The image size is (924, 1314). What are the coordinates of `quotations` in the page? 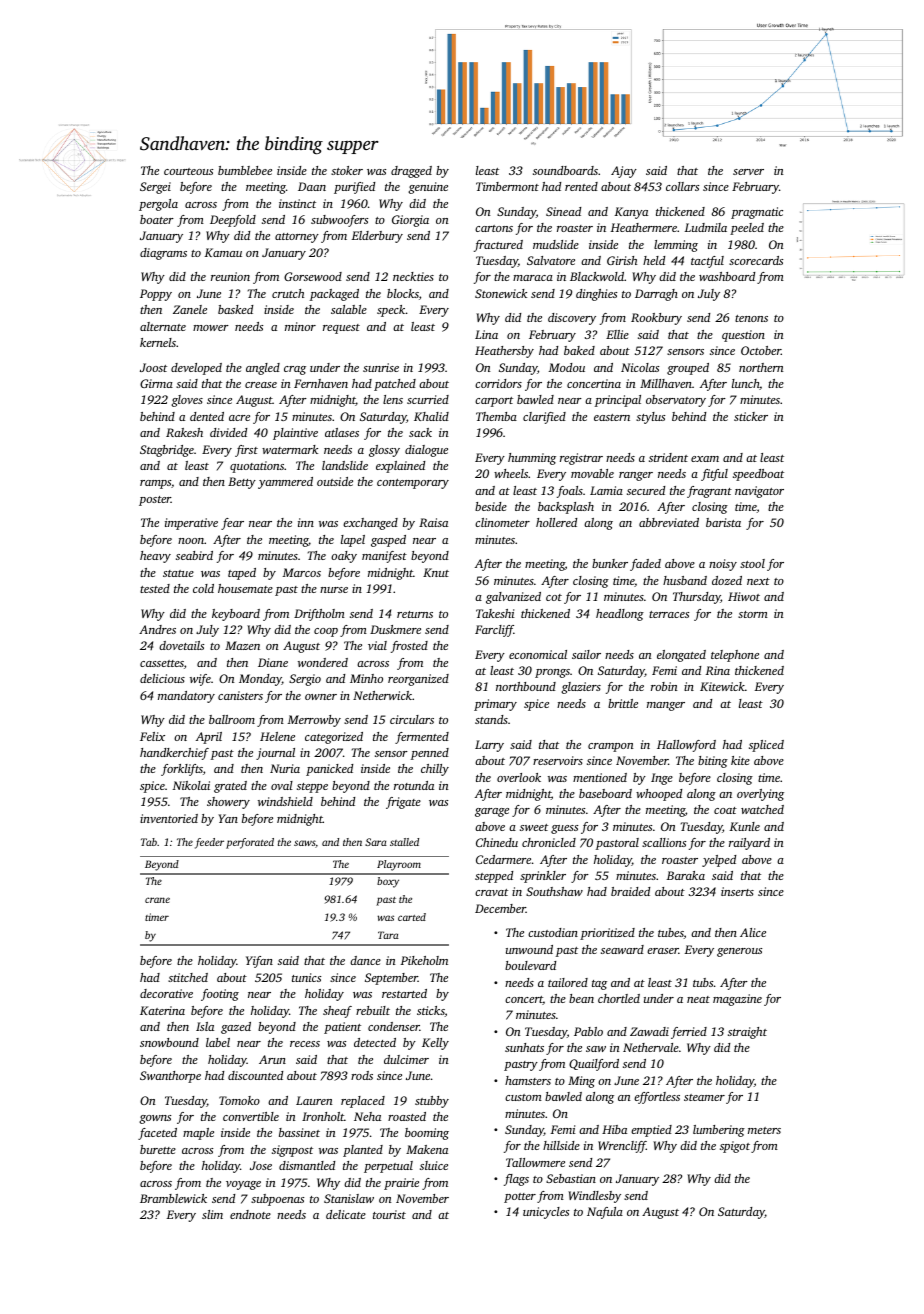 It's located at (257, 467).
